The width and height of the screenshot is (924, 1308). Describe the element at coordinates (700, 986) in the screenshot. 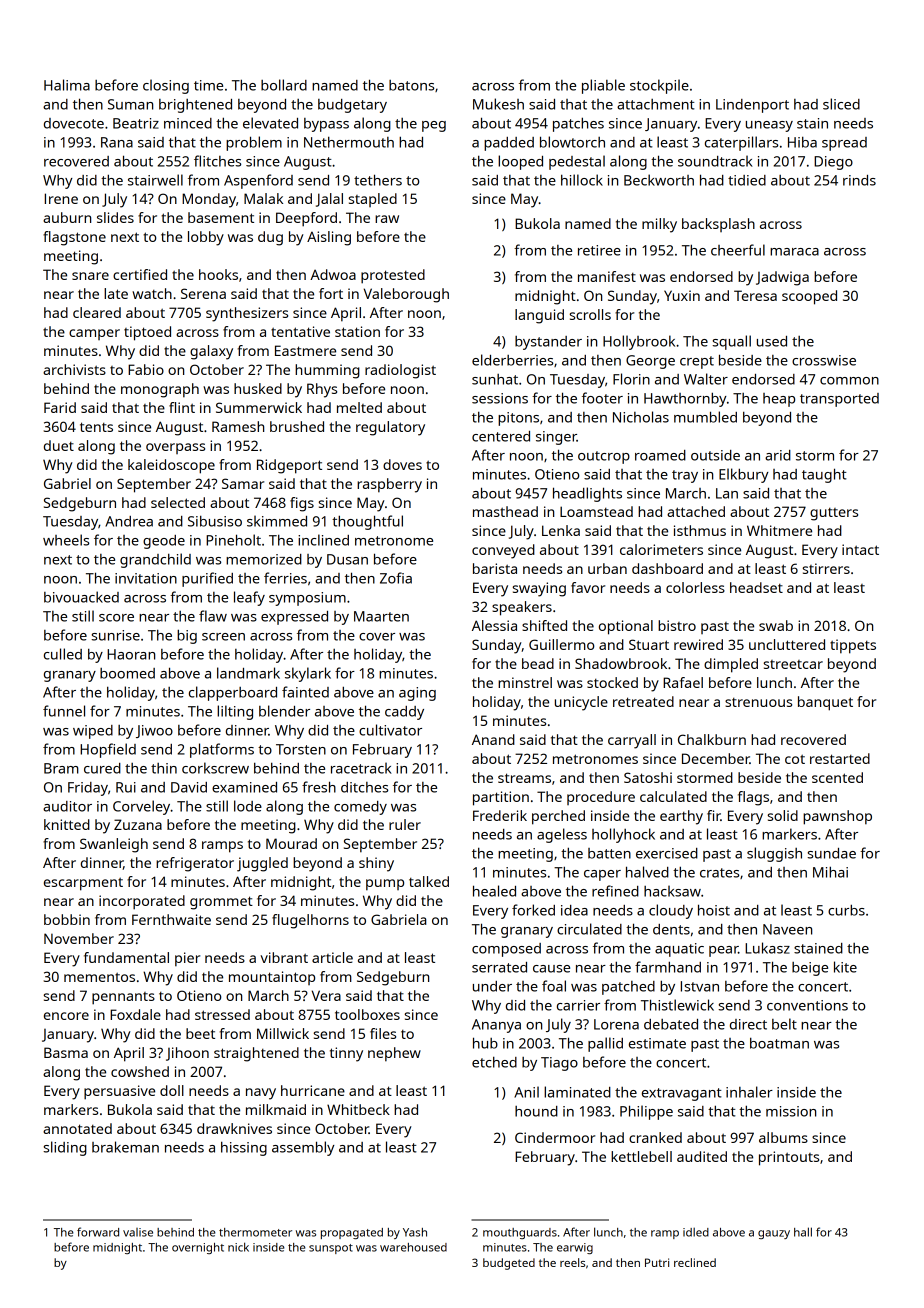

I see `Istvan` at that location.
